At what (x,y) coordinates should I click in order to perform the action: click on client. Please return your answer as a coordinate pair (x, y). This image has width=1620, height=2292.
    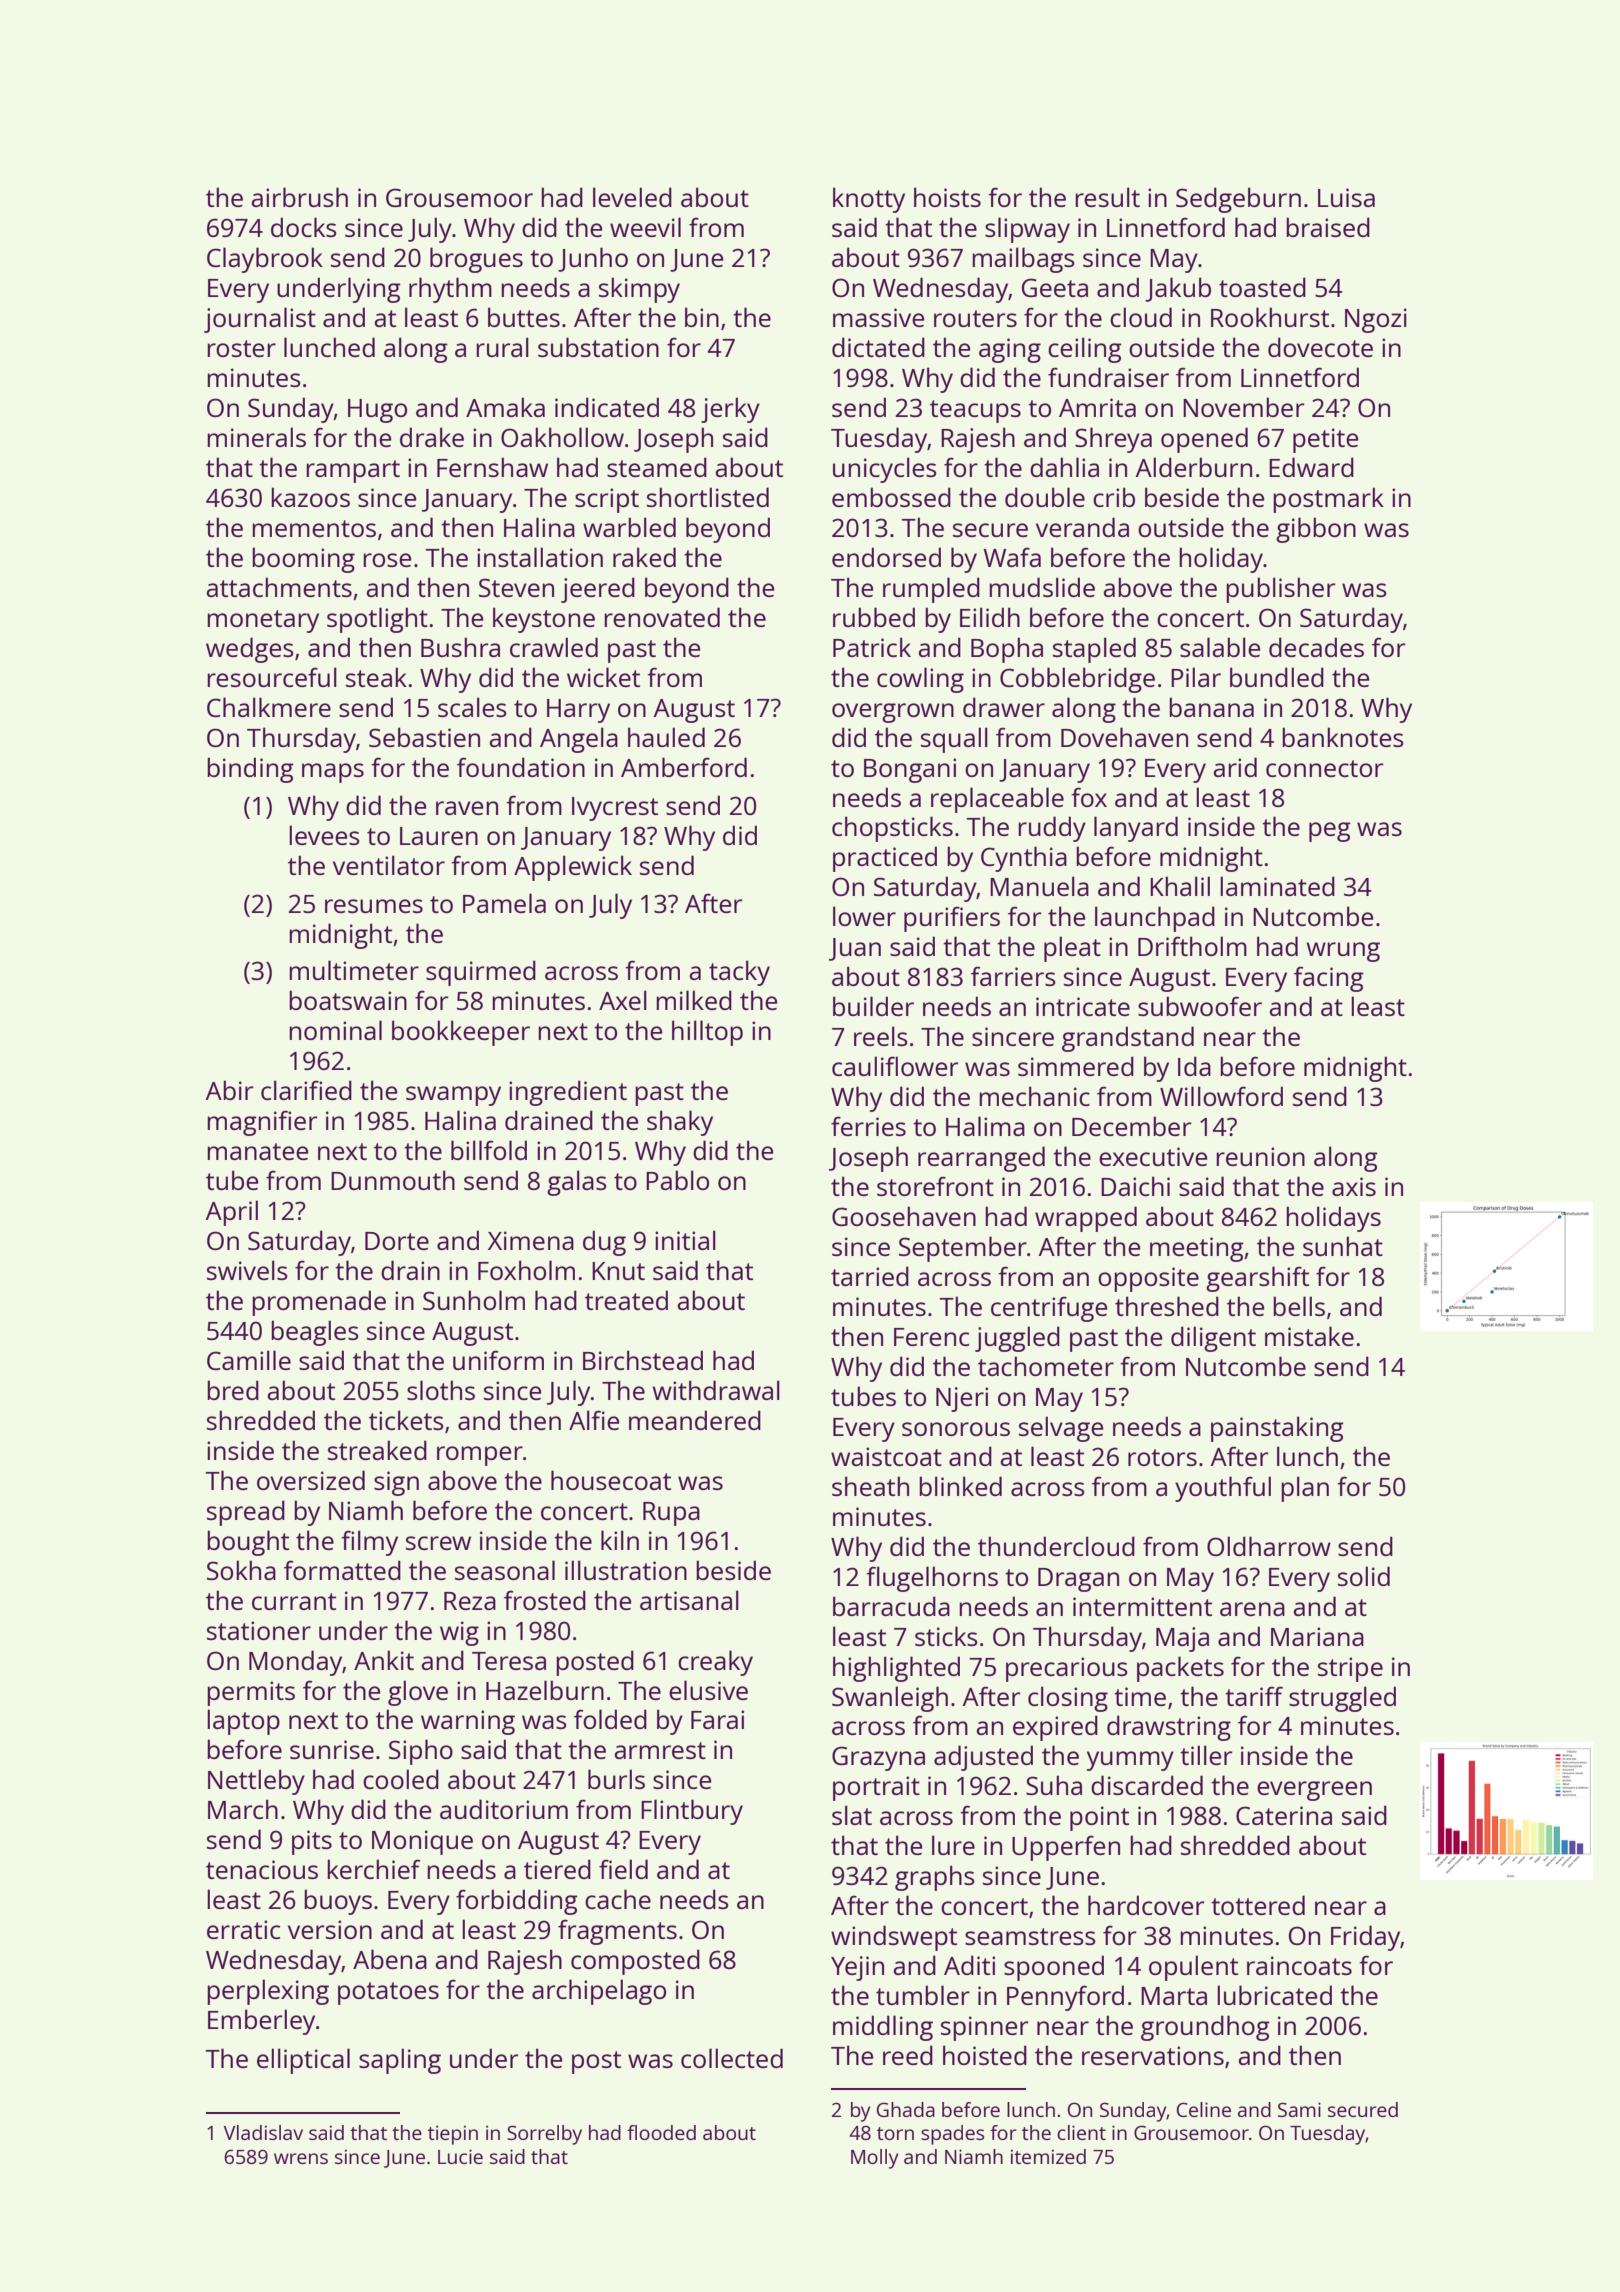
    Looking at the image, I should click on (1081, 2132).
